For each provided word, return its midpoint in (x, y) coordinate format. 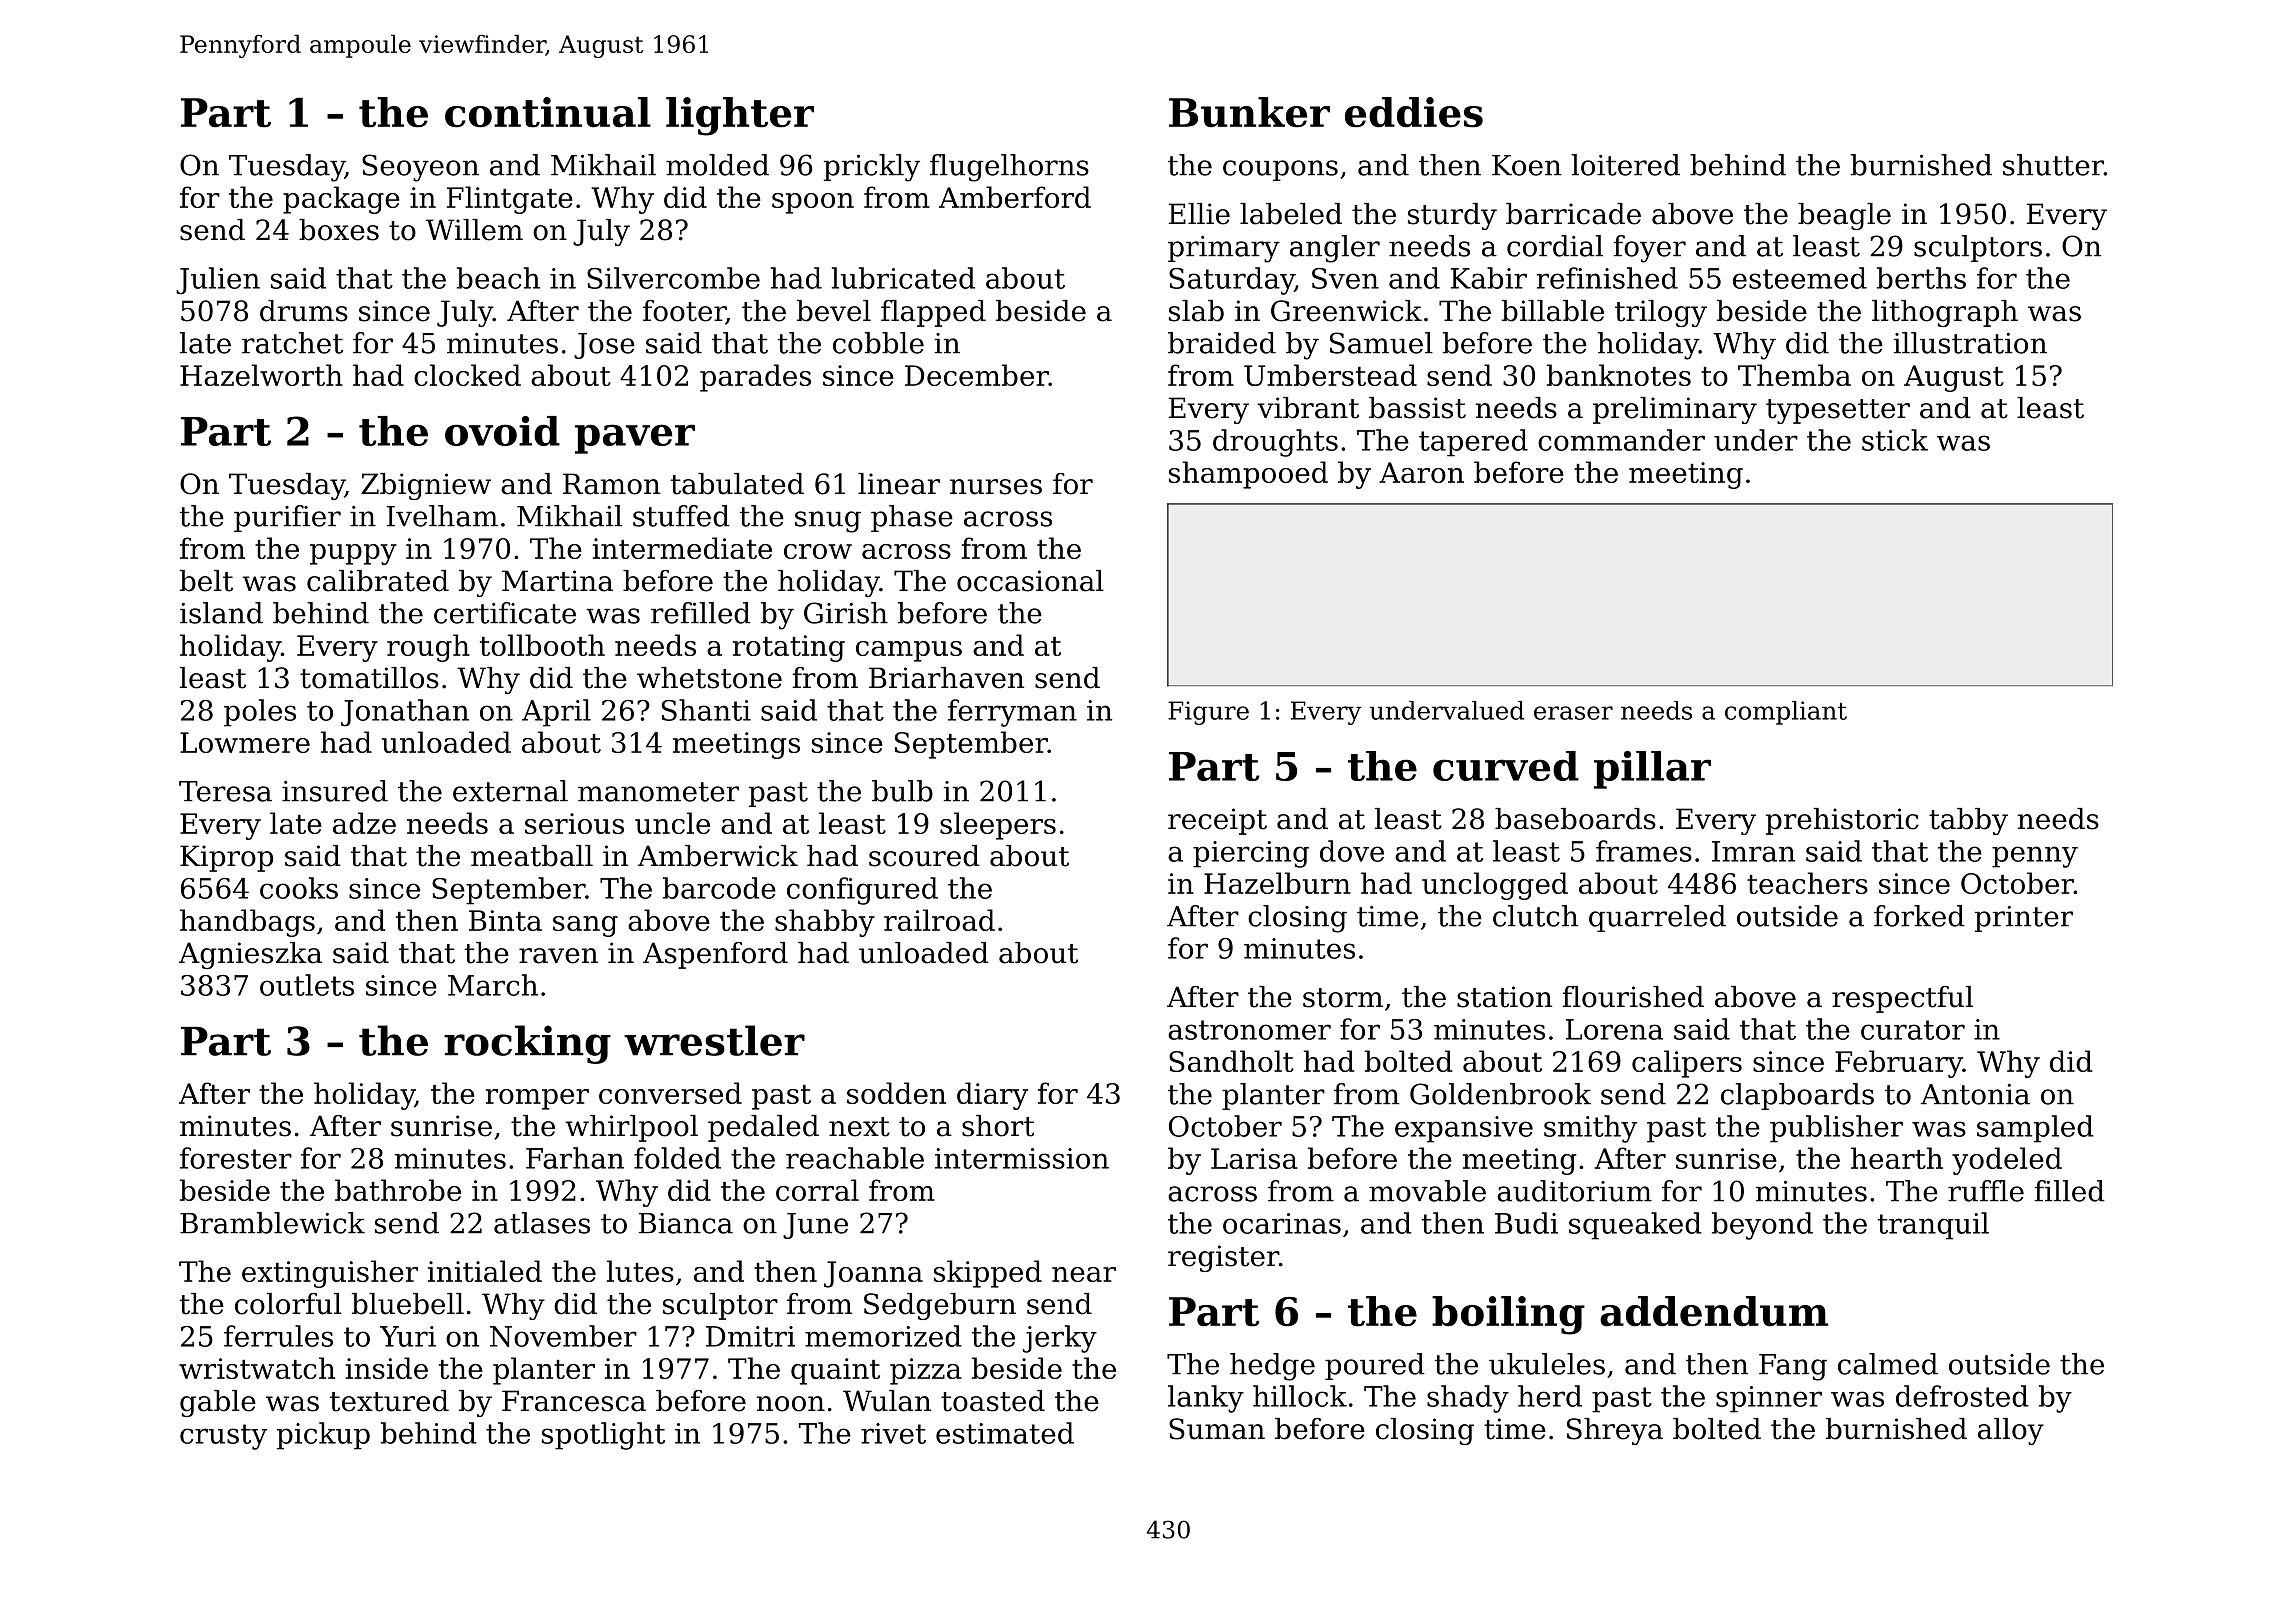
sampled (2035, 1129)
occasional (1030, 581)
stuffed (681, 516)
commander (1621, 440)
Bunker (1249, 112)
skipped (988, 1274)
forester (236, 1158)
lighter (740, 116)
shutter (2053, 165)
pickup (323, 1436)
